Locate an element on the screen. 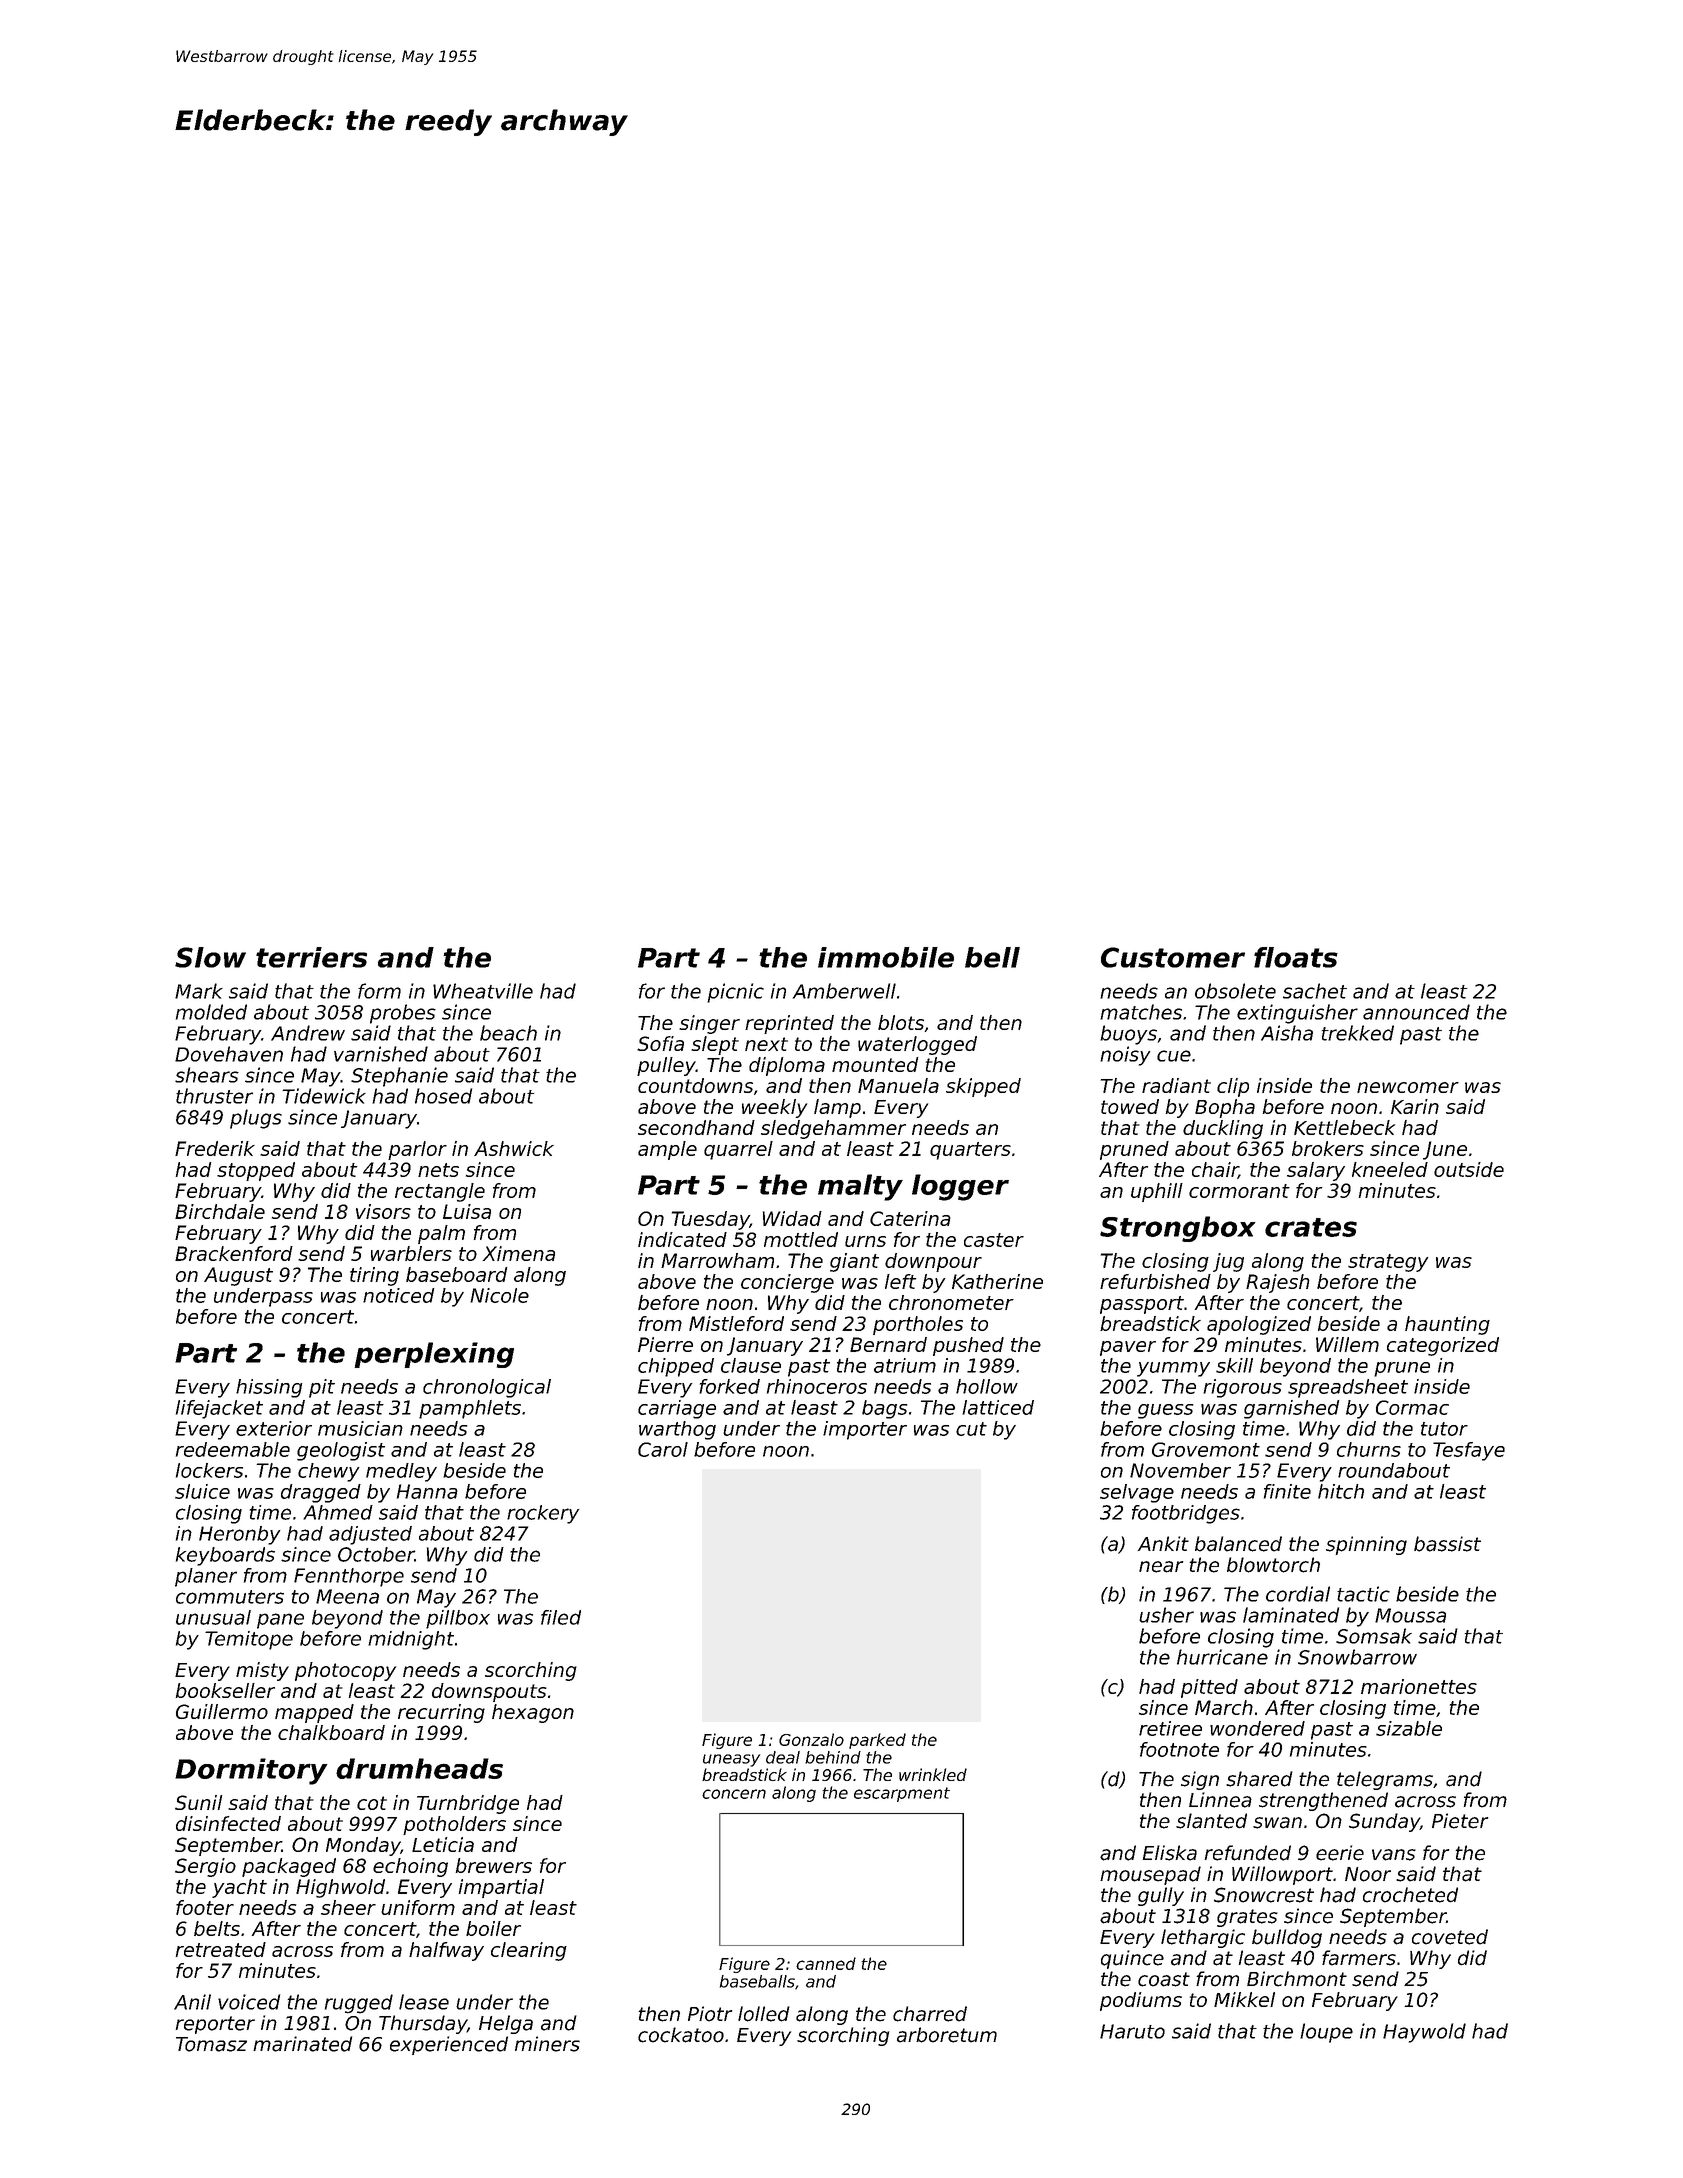 This screenshot has height=2178, width=1683. musician is located at coordinates (360, 1428).
